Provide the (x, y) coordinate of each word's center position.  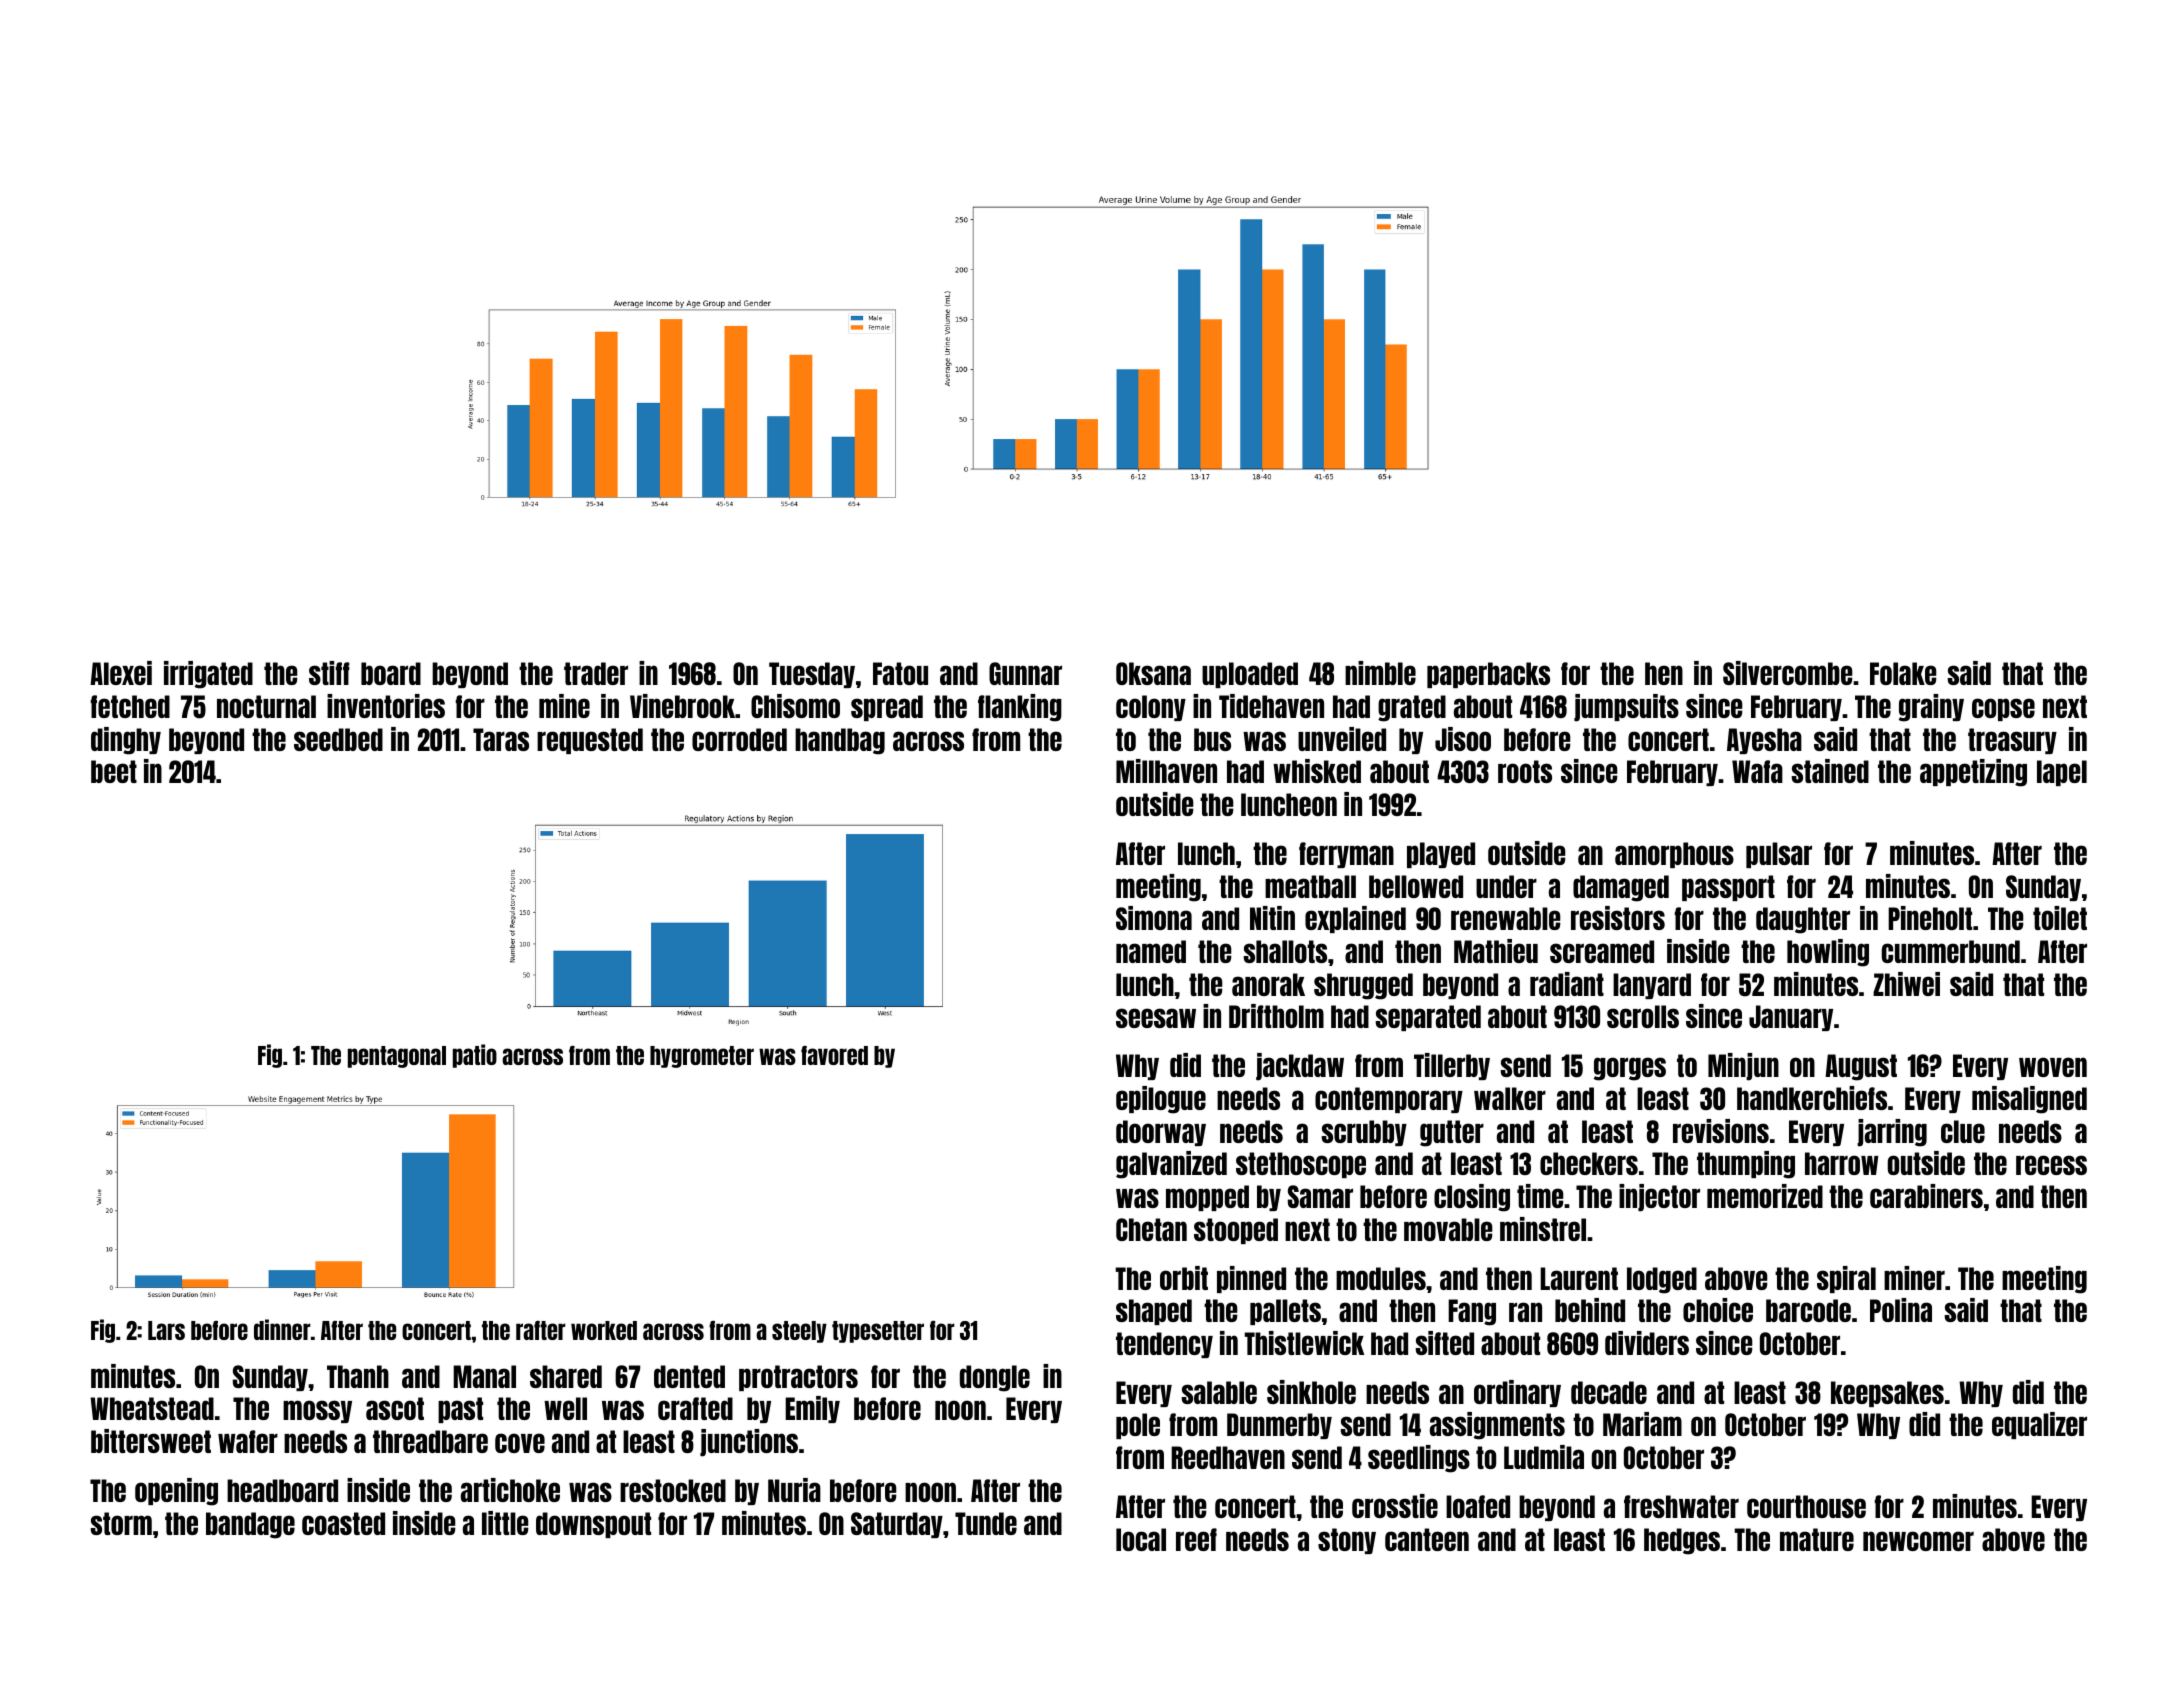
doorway (1161, 1133)
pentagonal (397, 1057)
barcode (1808, 1310)
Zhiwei (1906, 984)
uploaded (1250, 675)
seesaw (1156, 1018)
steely (799, 1332)
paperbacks (1488, 675)
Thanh (358, 1376)
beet (114, 771)
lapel (2062, 773)
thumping (1746, 1165)
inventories (386, 706)
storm (121, 1523)
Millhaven (1166, 771)
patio (475, 1056)
